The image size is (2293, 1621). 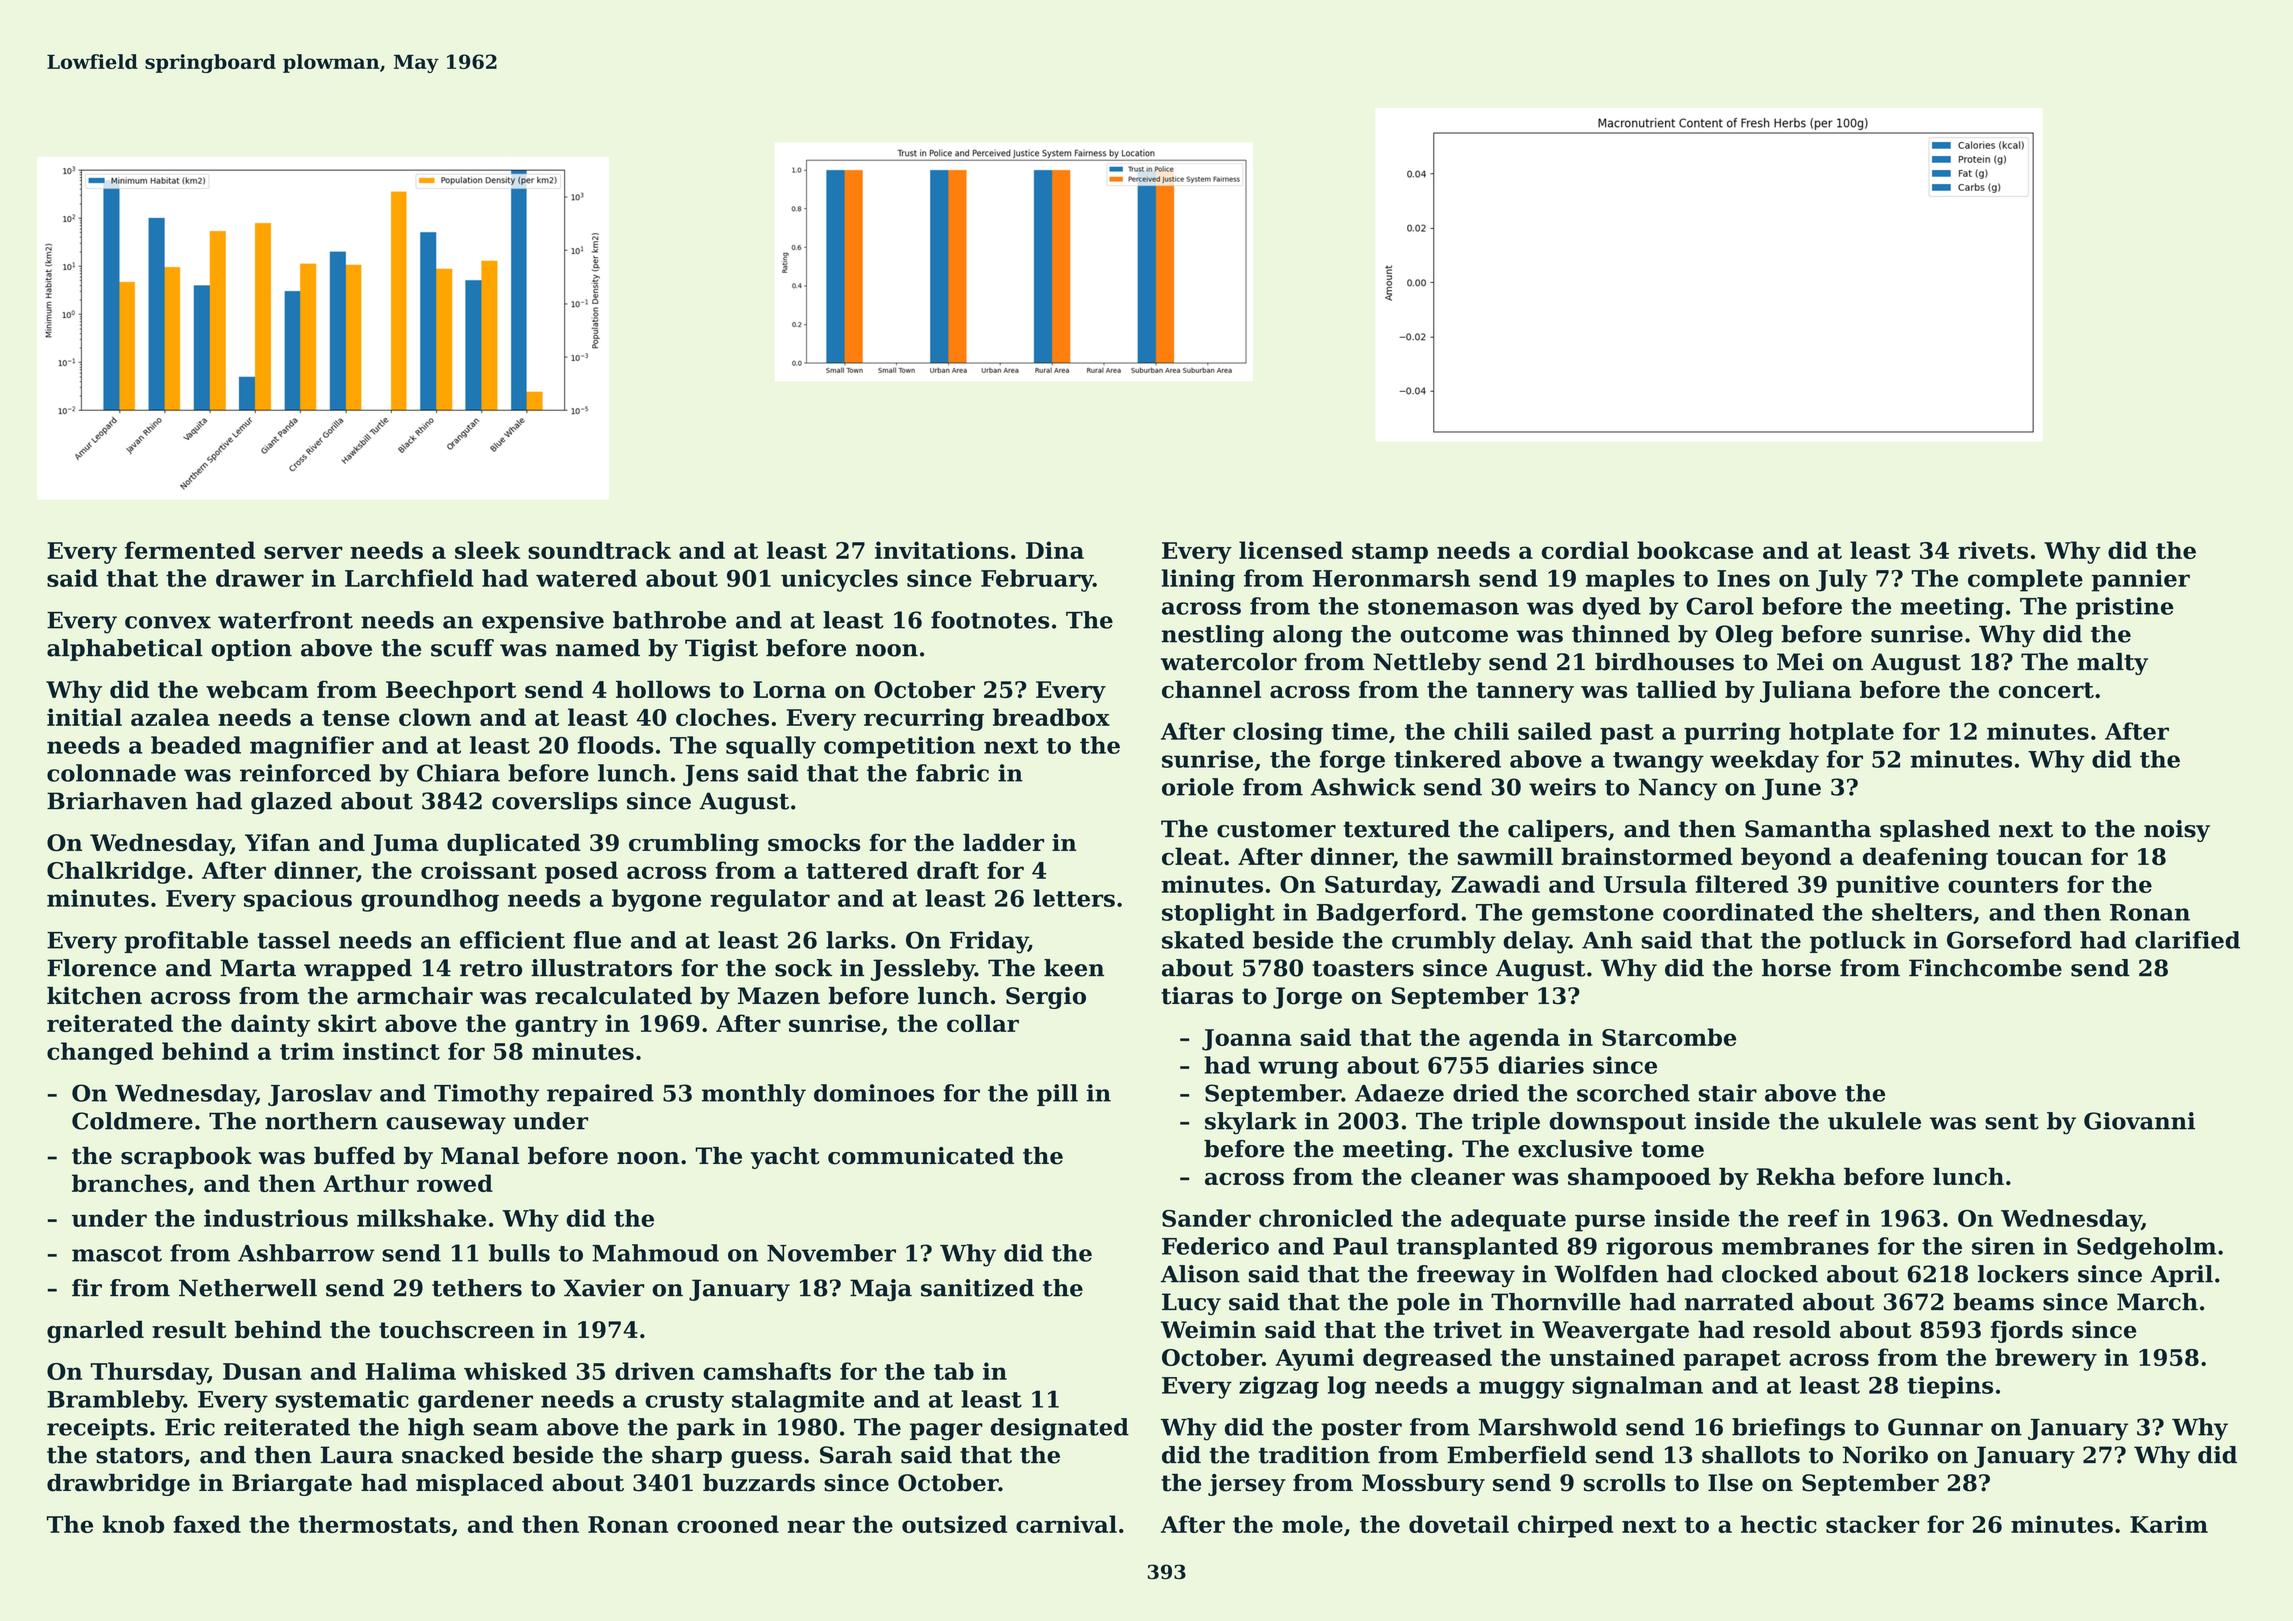 I want to click on cloches, so click(x=722, y=717).
